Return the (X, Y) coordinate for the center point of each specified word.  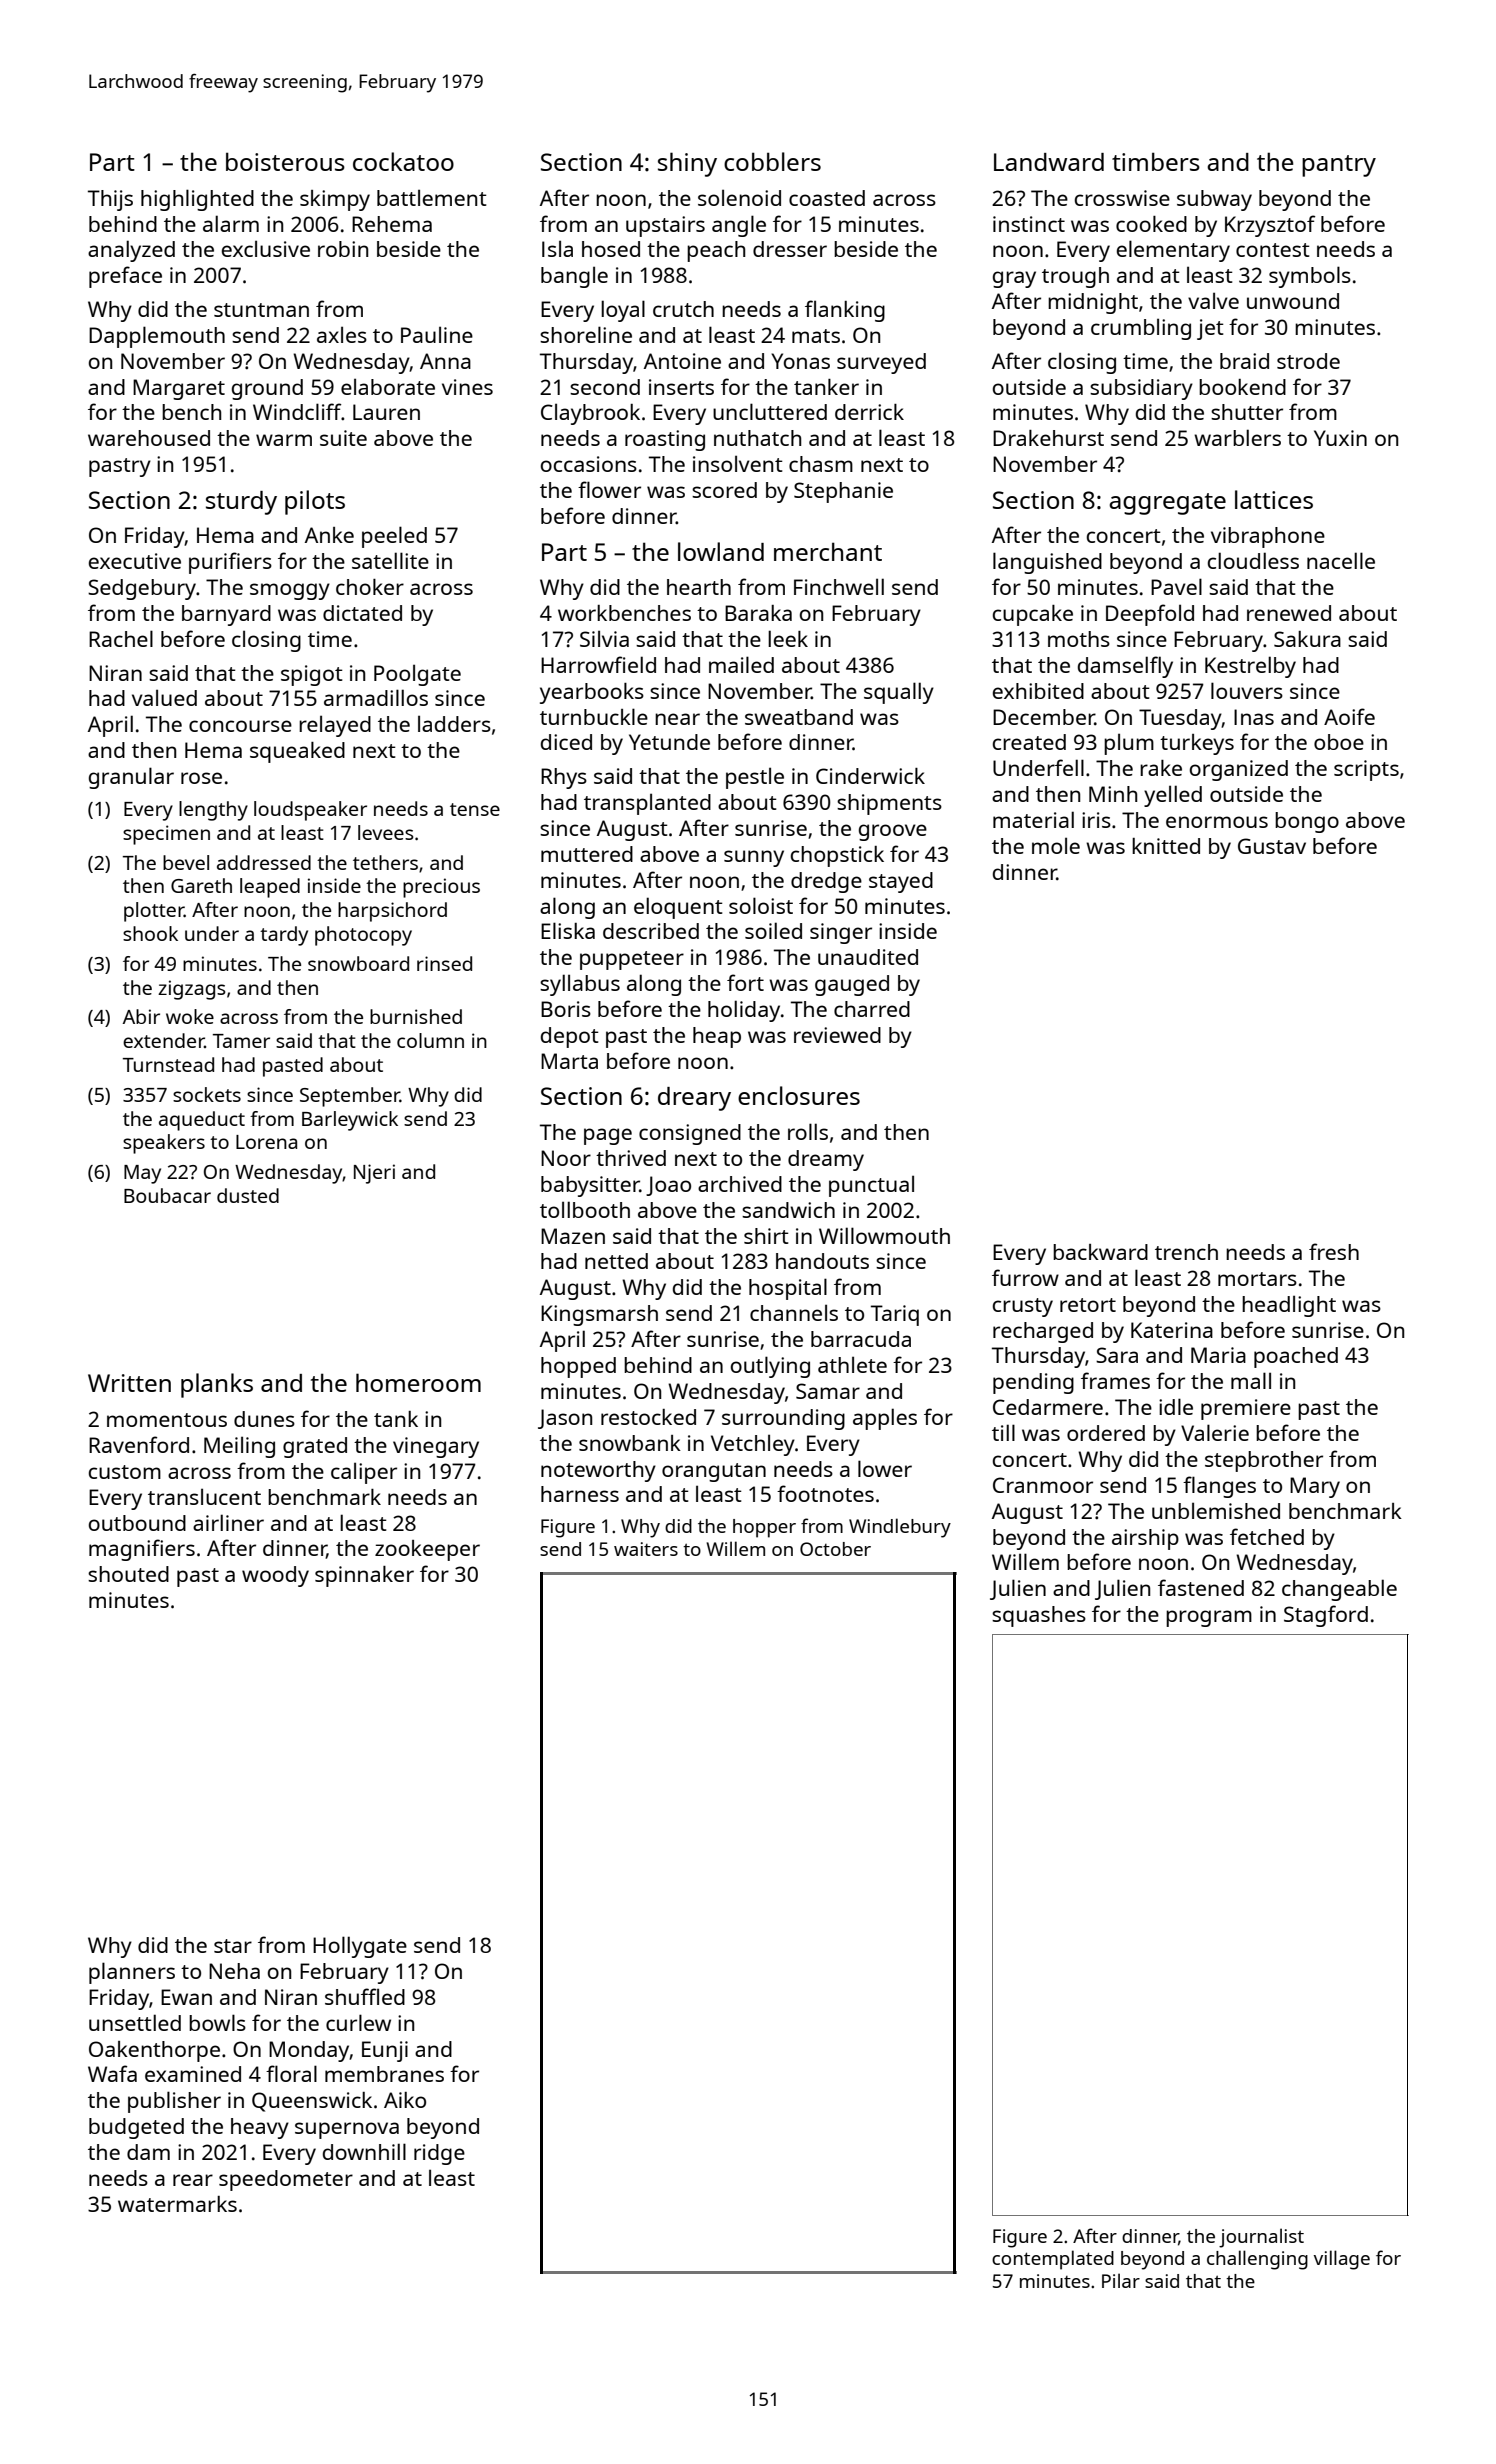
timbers (1156, 161)
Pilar (1121, 2280)
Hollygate (360, 1947)
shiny (687, 164)
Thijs (110, 200)
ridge (439, 2154)
